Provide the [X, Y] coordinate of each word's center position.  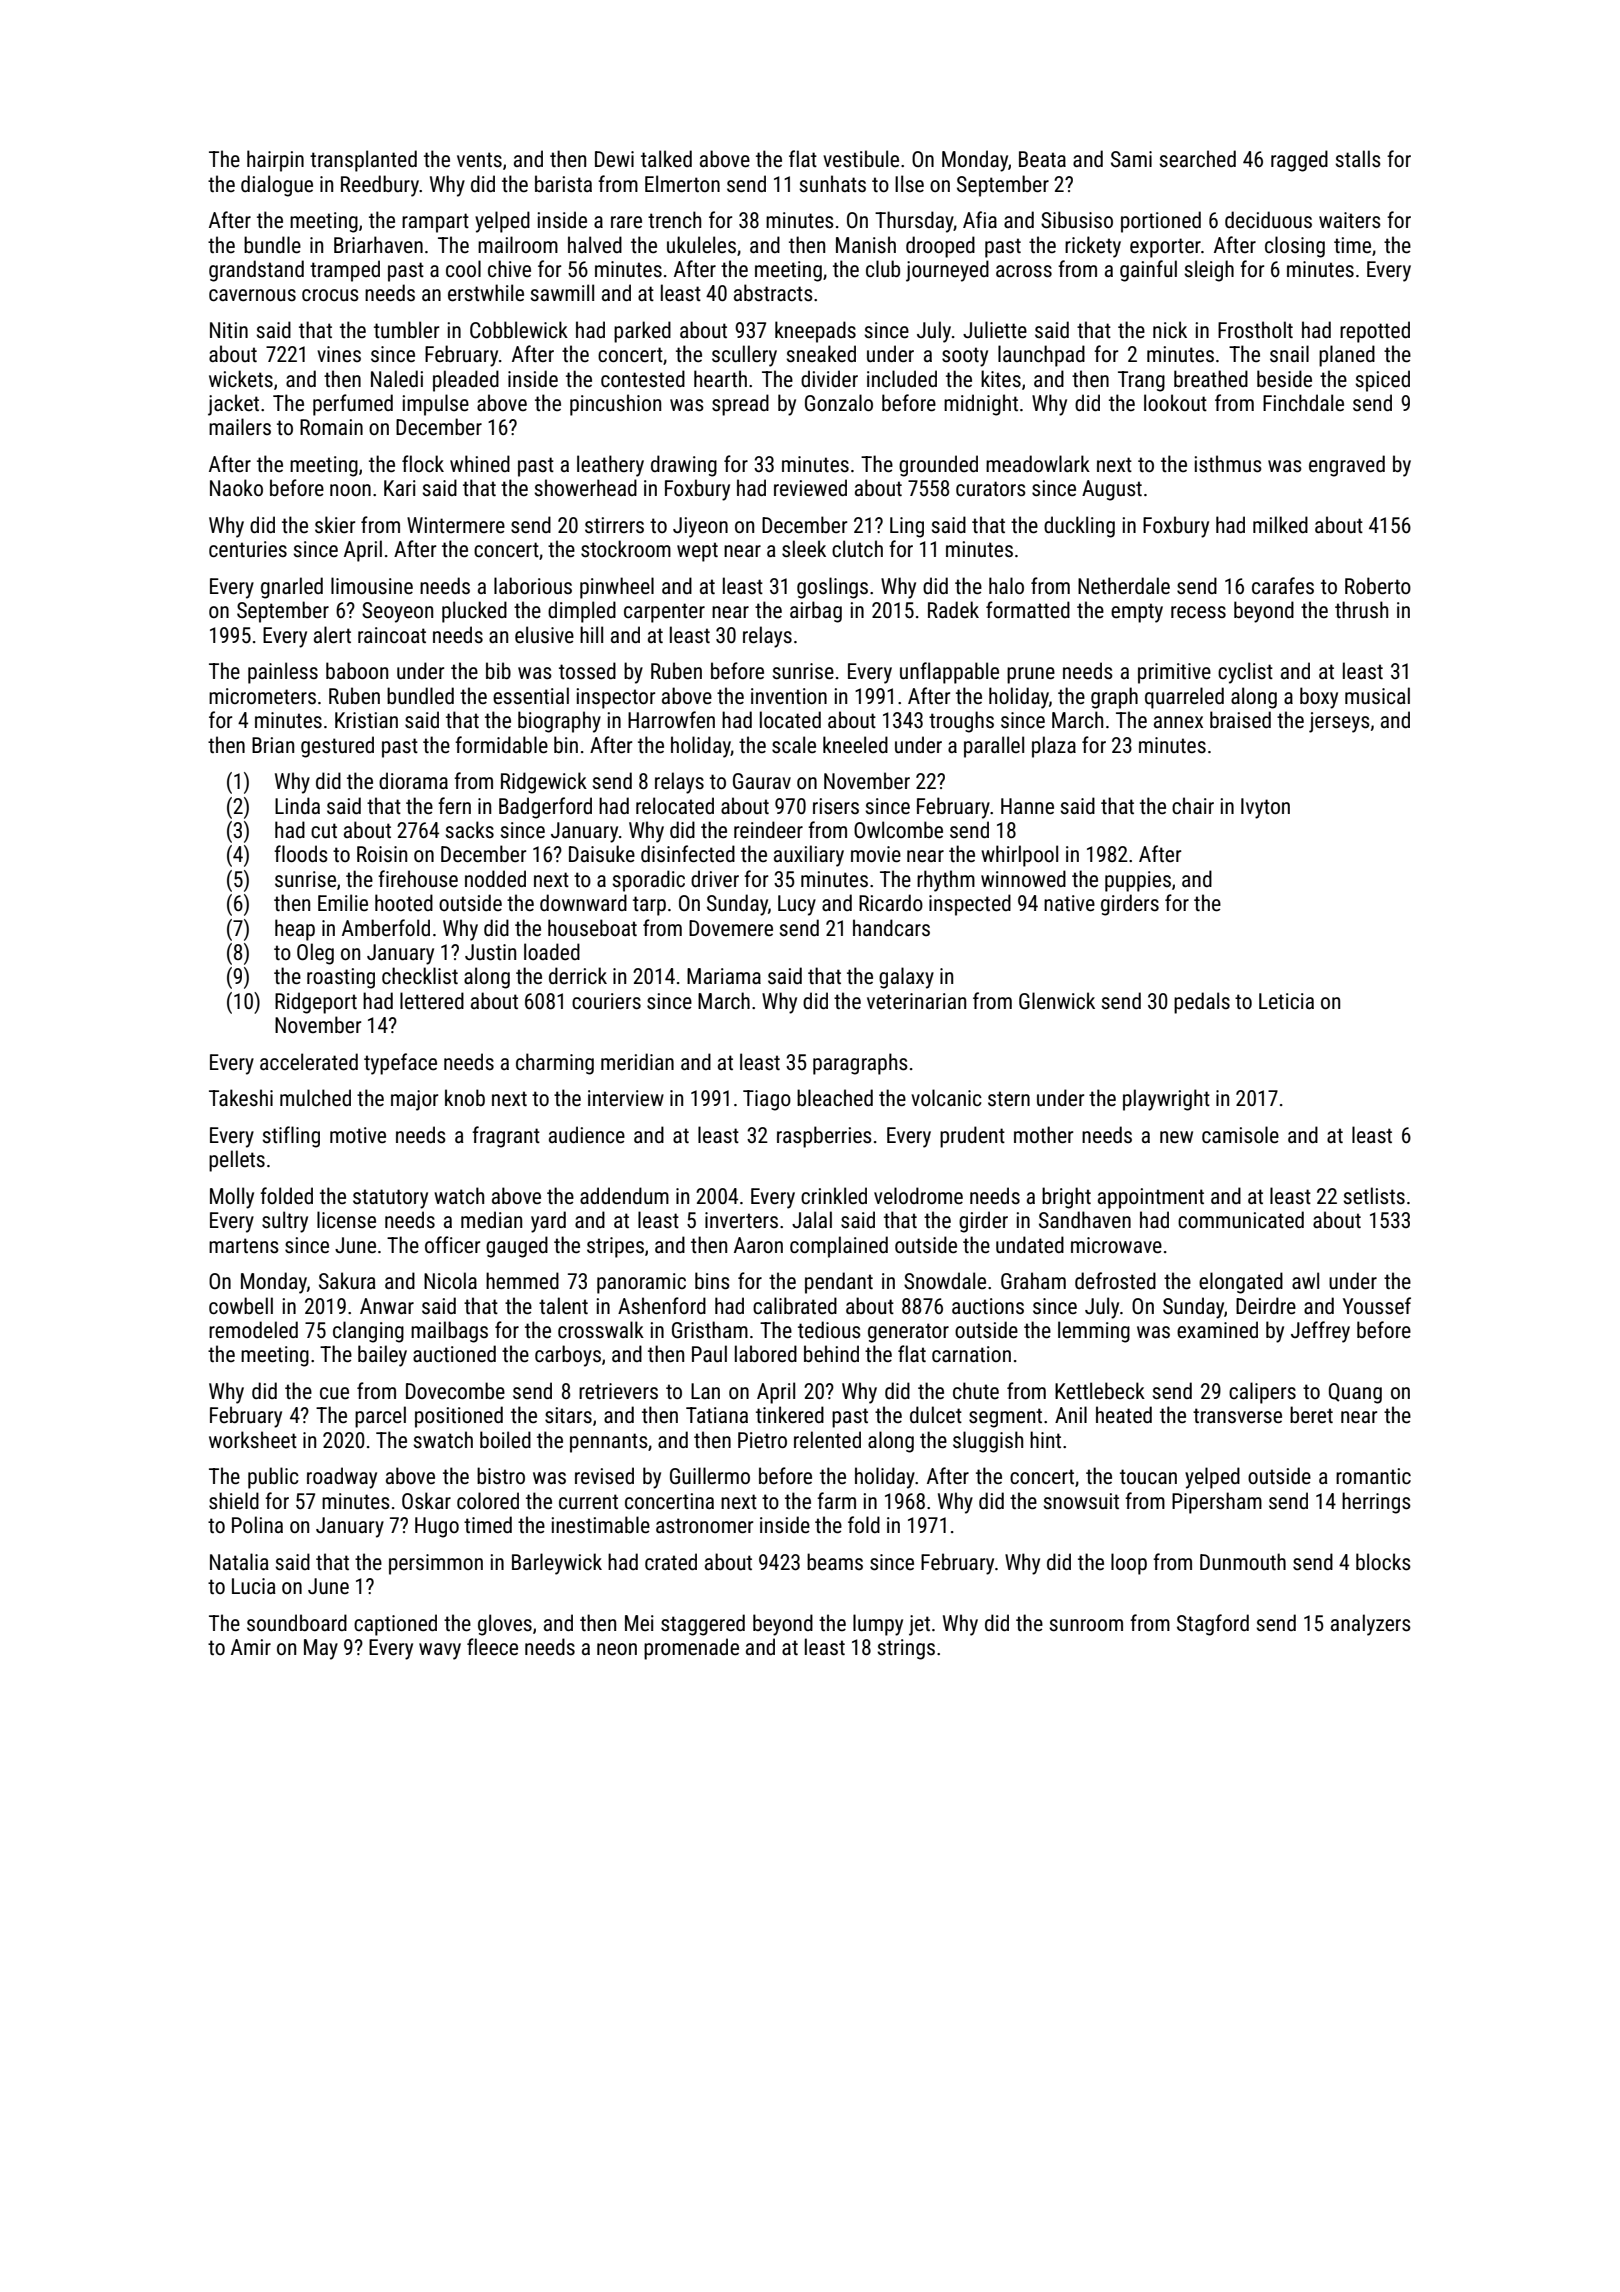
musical [1377, 695]
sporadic [649, 881]
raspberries [824, 1137]
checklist [420, 976]
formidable [501, 745]
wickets [241, 379]
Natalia [239, 1561]
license [346, 1220]
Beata [1042, 159]
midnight [981, 405]
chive [509, 268]
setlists [1374, 1196]
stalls [1358, 159]
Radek [953, 609]
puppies [1138, 881]
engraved [1347, 466]
